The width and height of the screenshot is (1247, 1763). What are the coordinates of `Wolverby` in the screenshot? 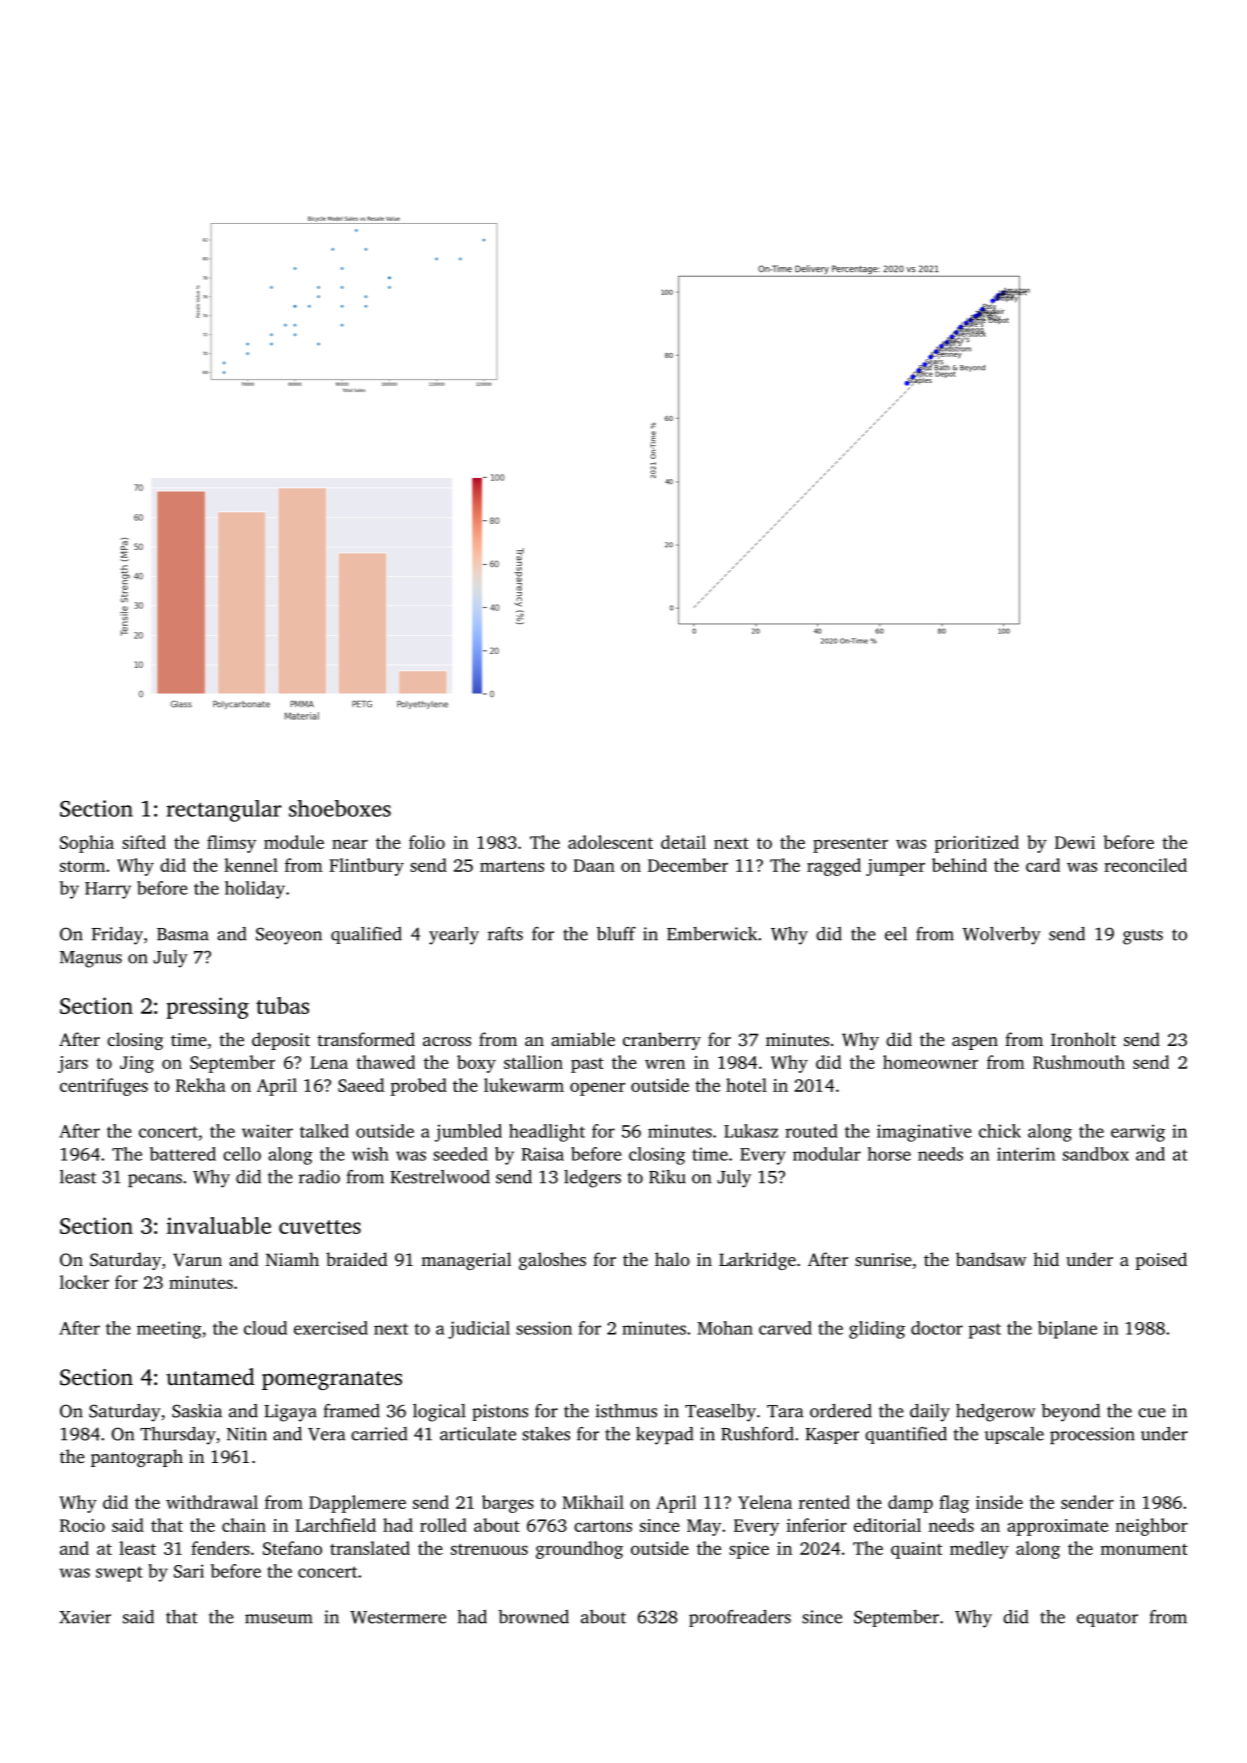 It's located at (1001, 936).
